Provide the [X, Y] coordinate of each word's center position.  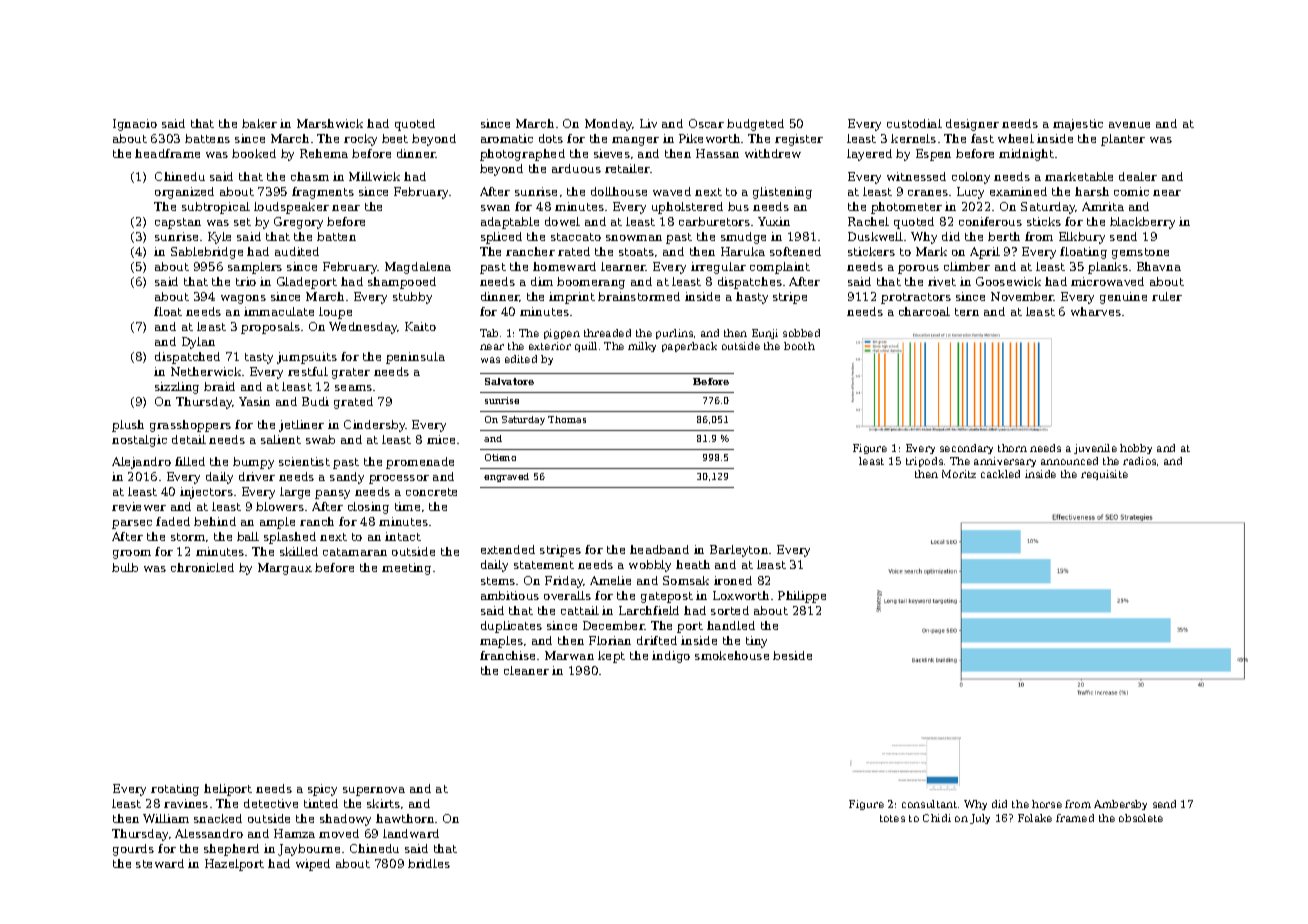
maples [501, 642]
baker [259, 123]
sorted [730, 610]
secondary [966, 449]
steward [160, 863]
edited [521, 359]
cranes [928, 193]
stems [498, 581]
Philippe [802, 597]
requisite [1104, 475]
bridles [429, 863]
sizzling [177, 388]
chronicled [202, 567]
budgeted [755, 125]
